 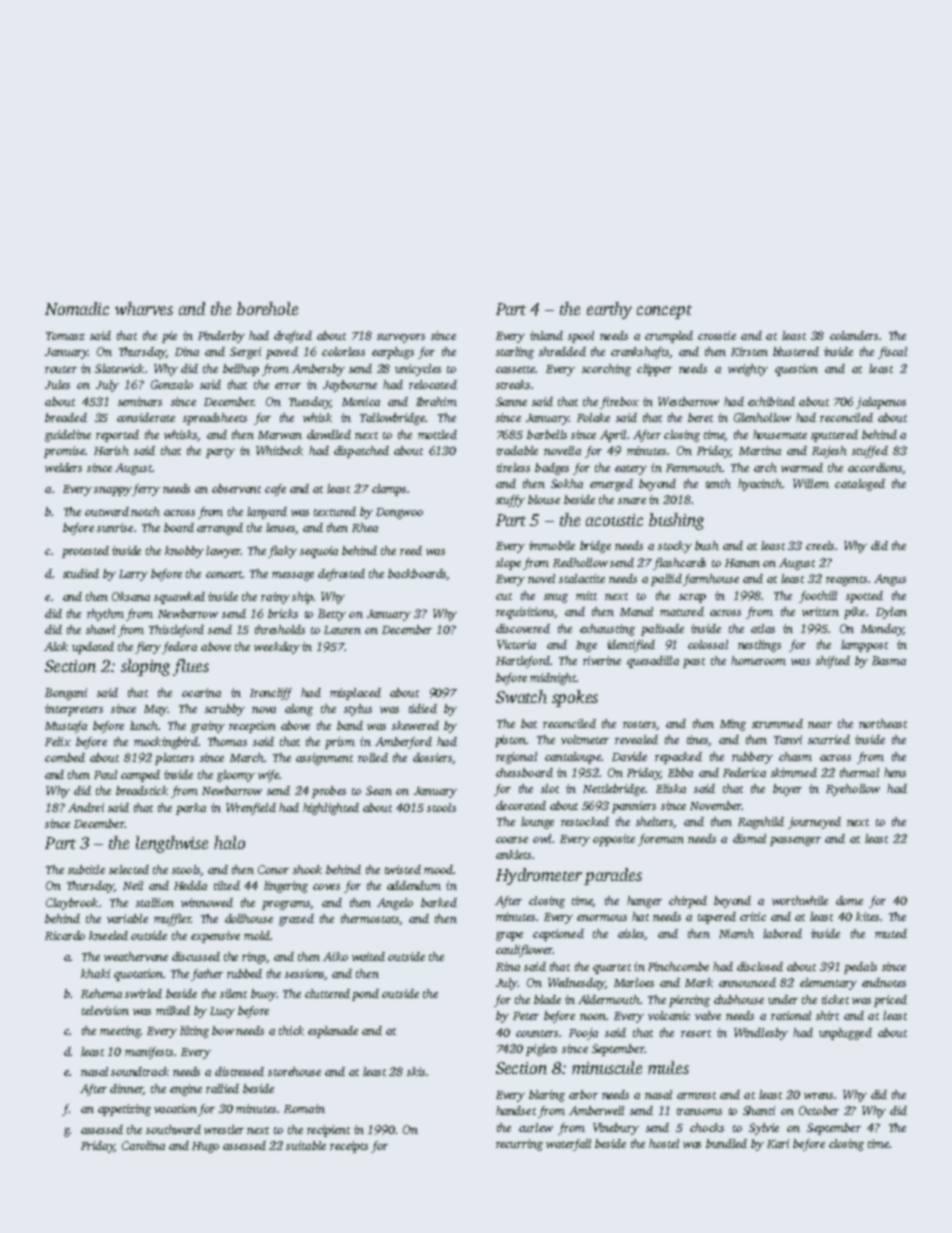 I want to click on distressed, so click(x=239, y=1071).
